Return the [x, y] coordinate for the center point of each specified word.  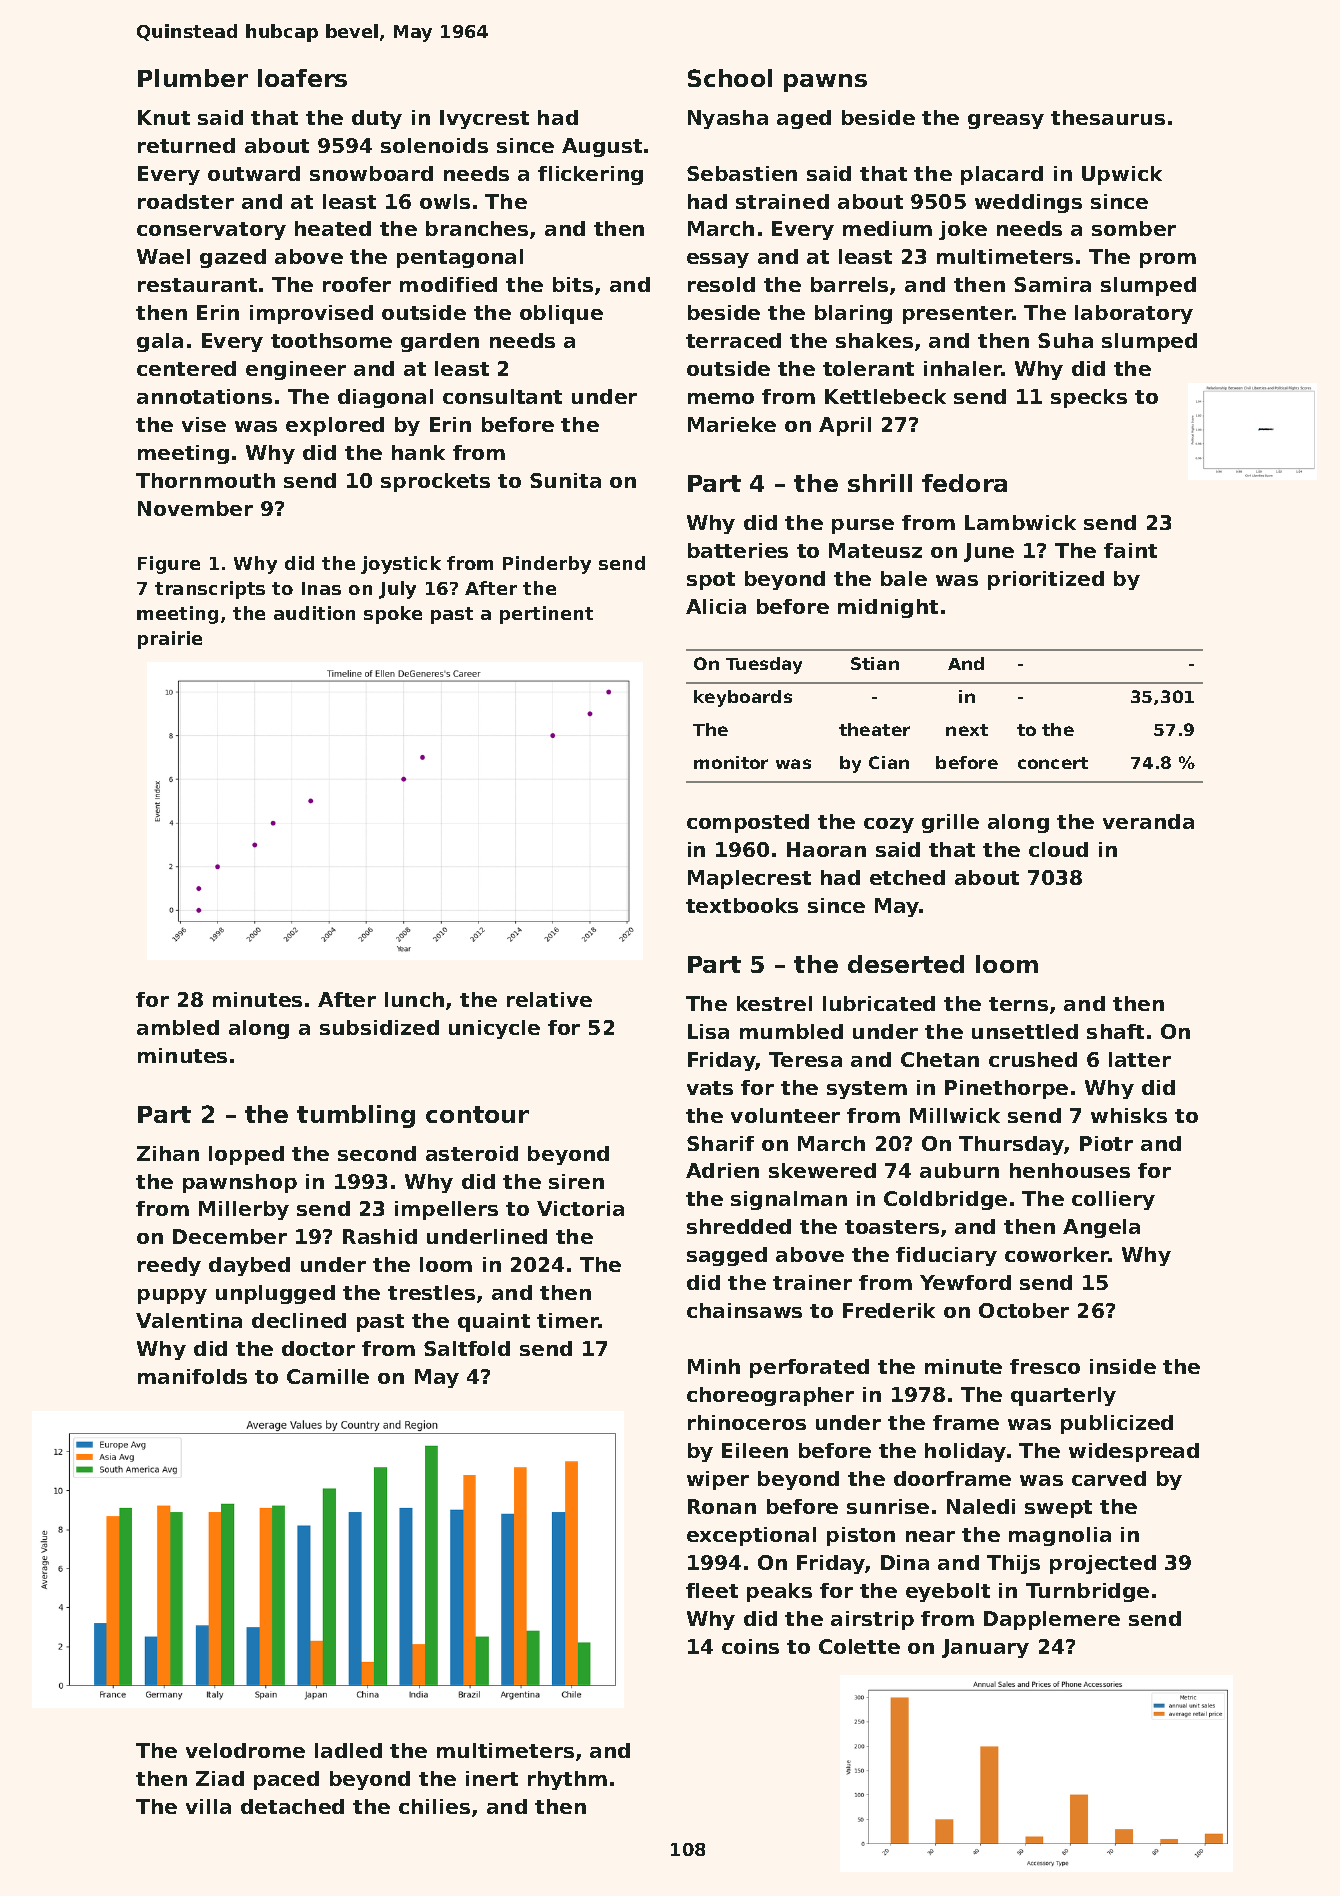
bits [573, 284]
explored [335, 426]
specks [1089, 398]
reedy [169, 1266]
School [730, 78]
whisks [1129, 1115]
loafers [302, 78]
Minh [714, 1366]
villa [208, 1806]
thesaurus [1108, 117]
